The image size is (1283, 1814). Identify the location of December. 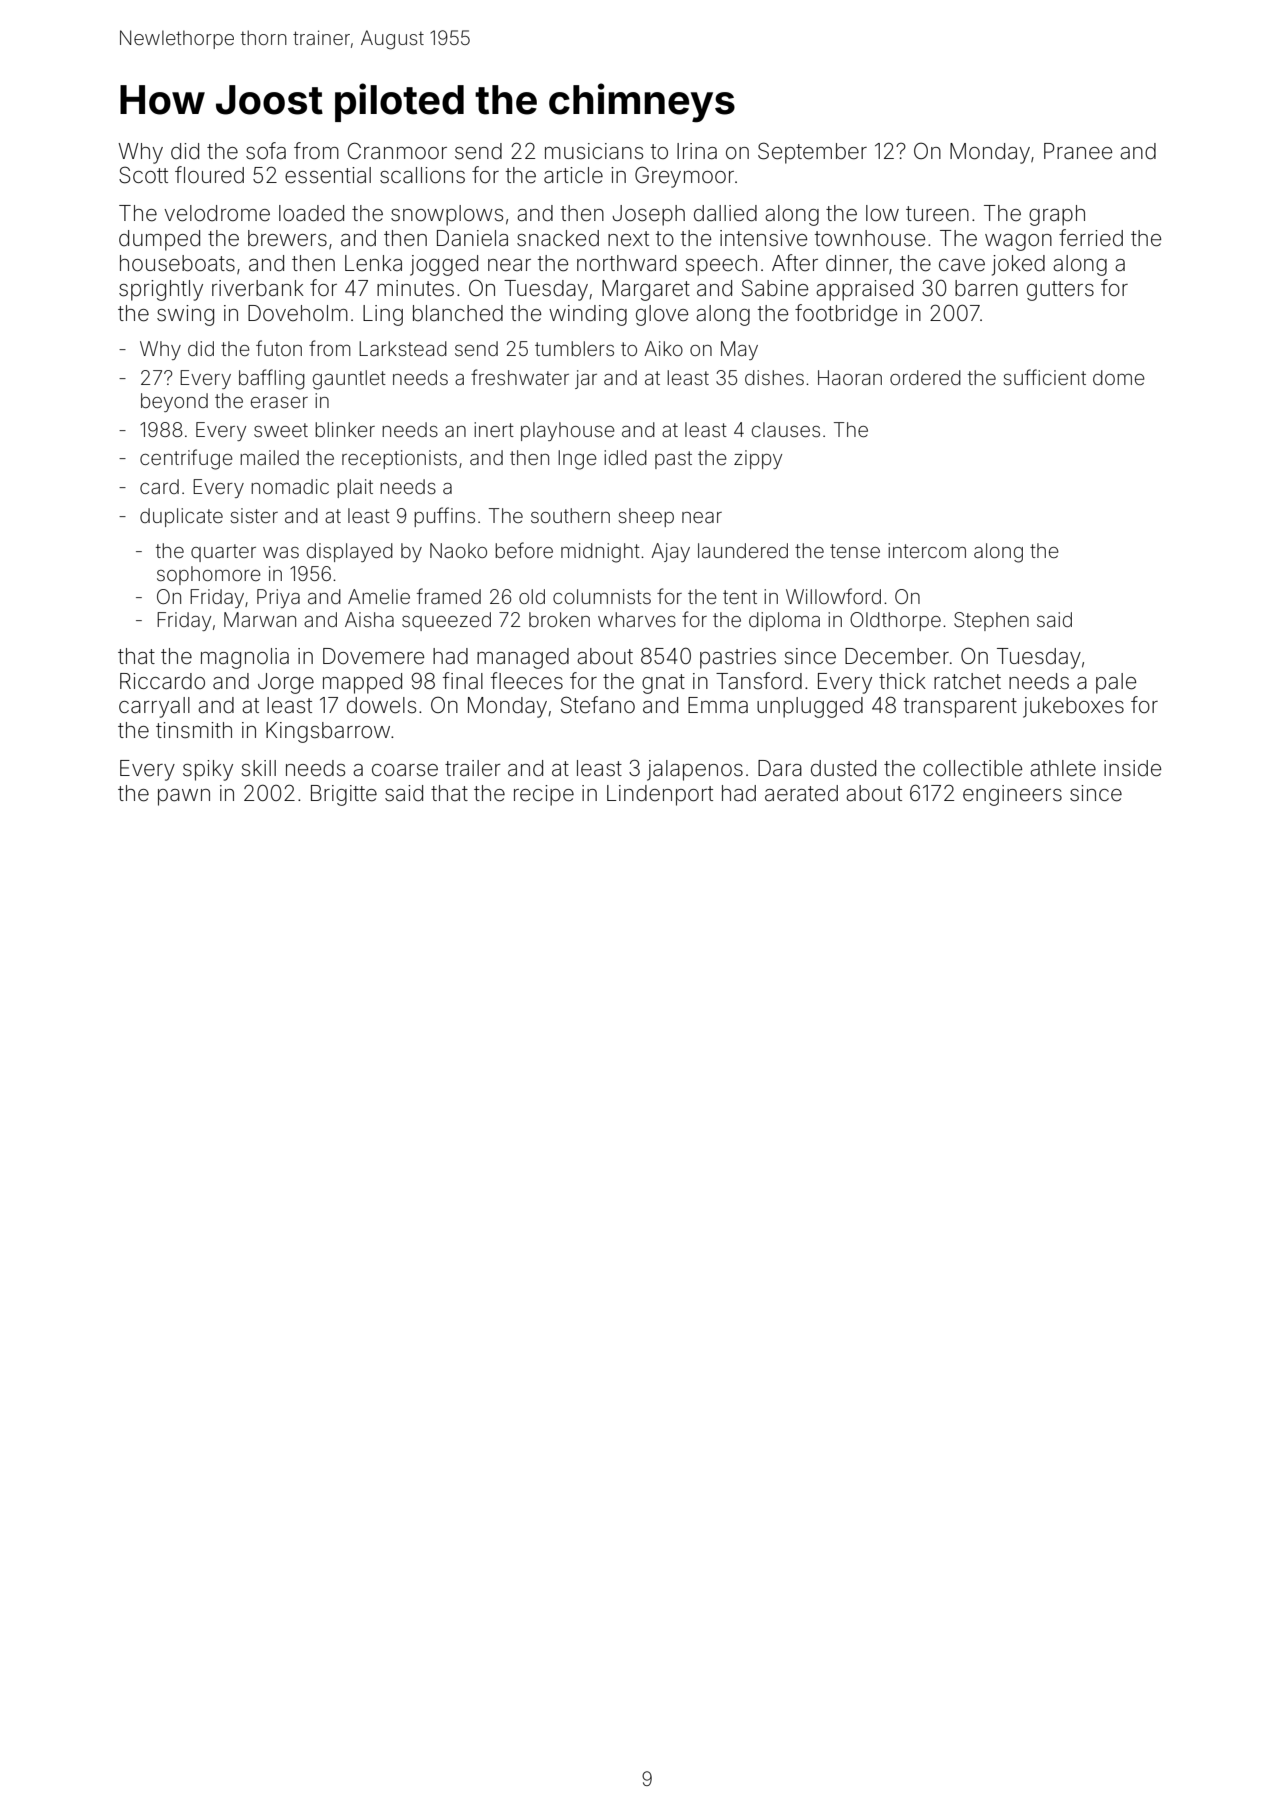
(897, 656).
